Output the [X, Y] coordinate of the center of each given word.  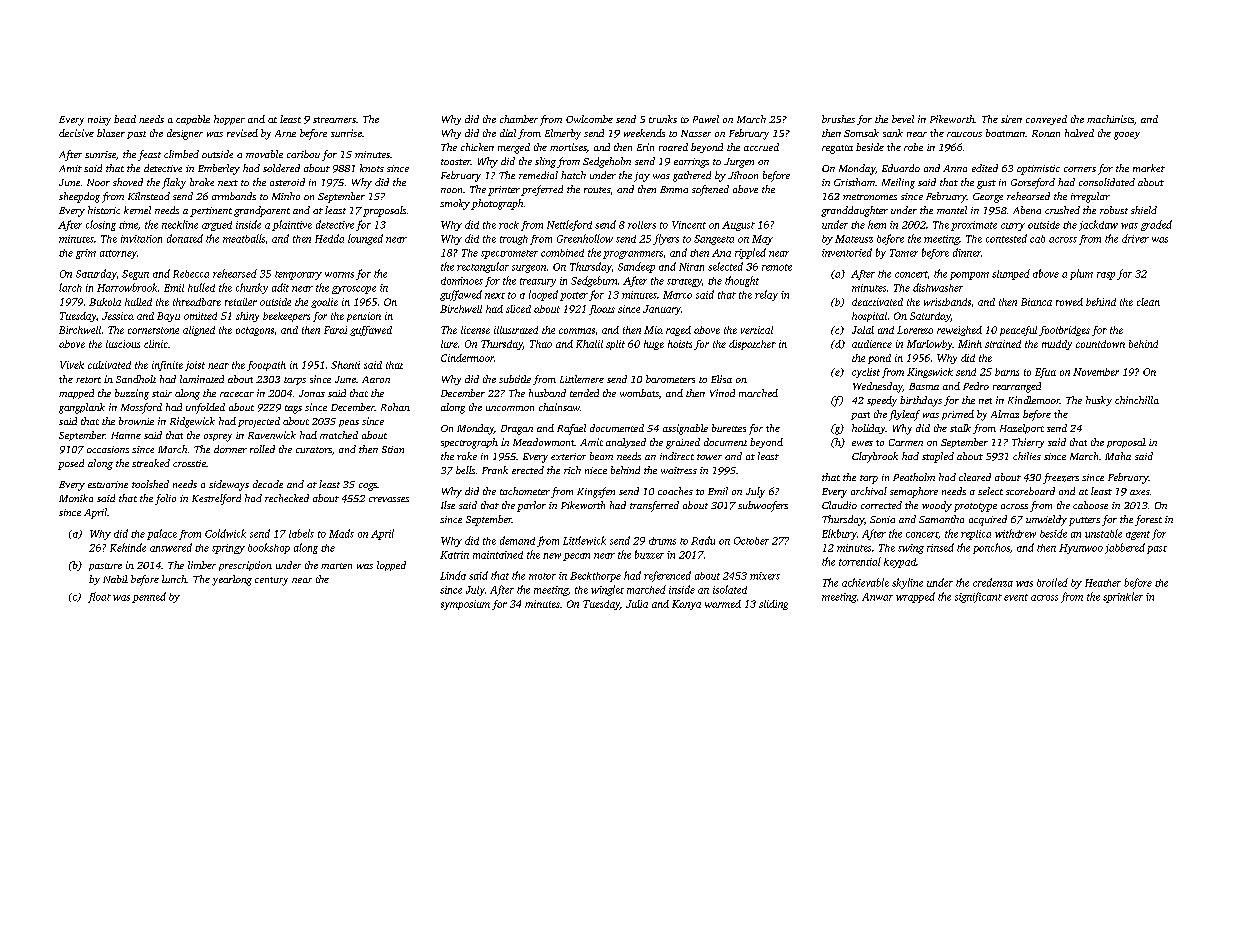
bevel [903, 119]
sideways [229, 485]
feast [149, 155]
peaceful [1018, 331]
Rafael [571, 429]
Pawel [706, 119]
